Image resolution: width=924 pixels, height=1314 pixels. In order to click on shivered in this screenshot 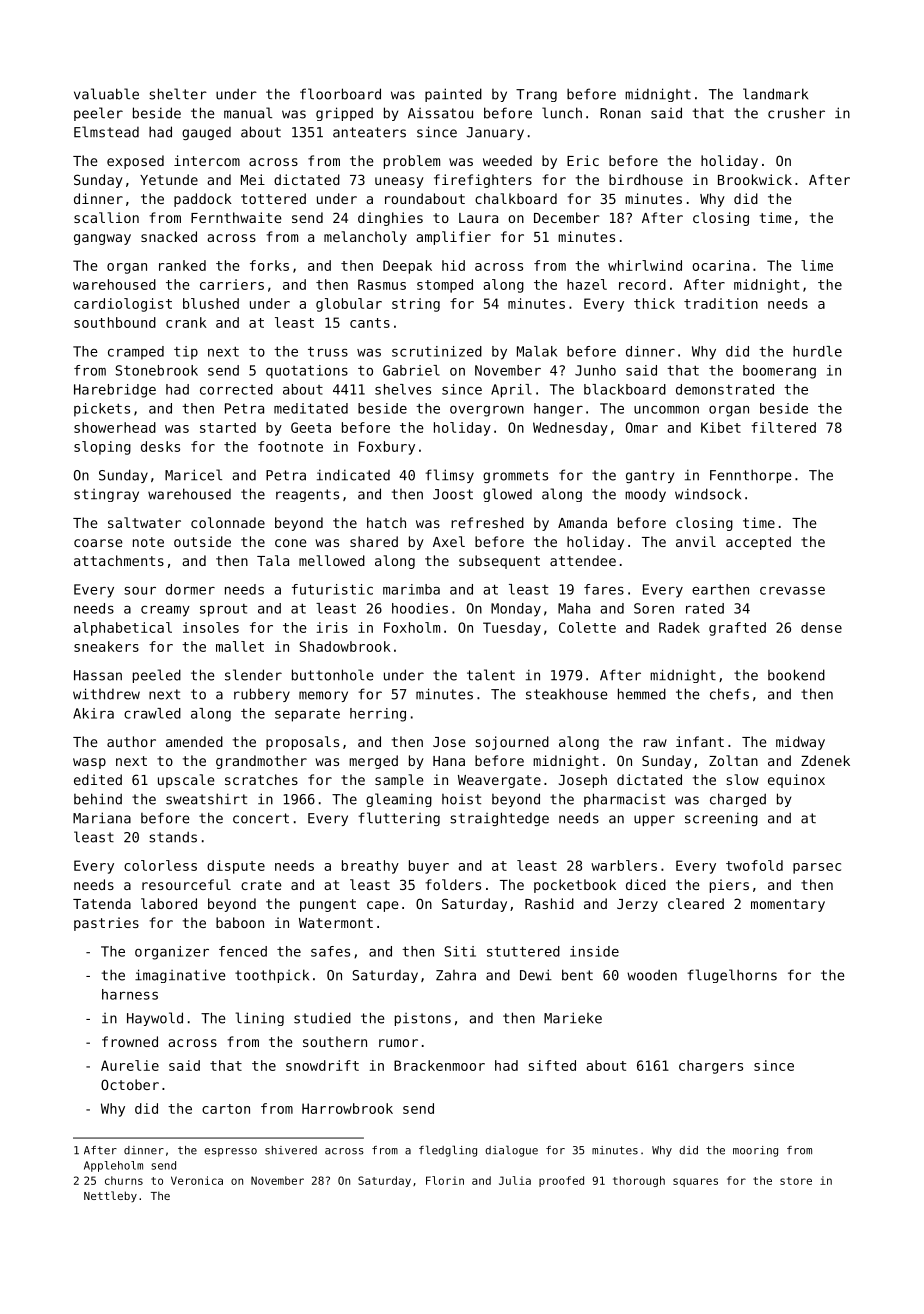, I will do `click(291, 1150)`.
